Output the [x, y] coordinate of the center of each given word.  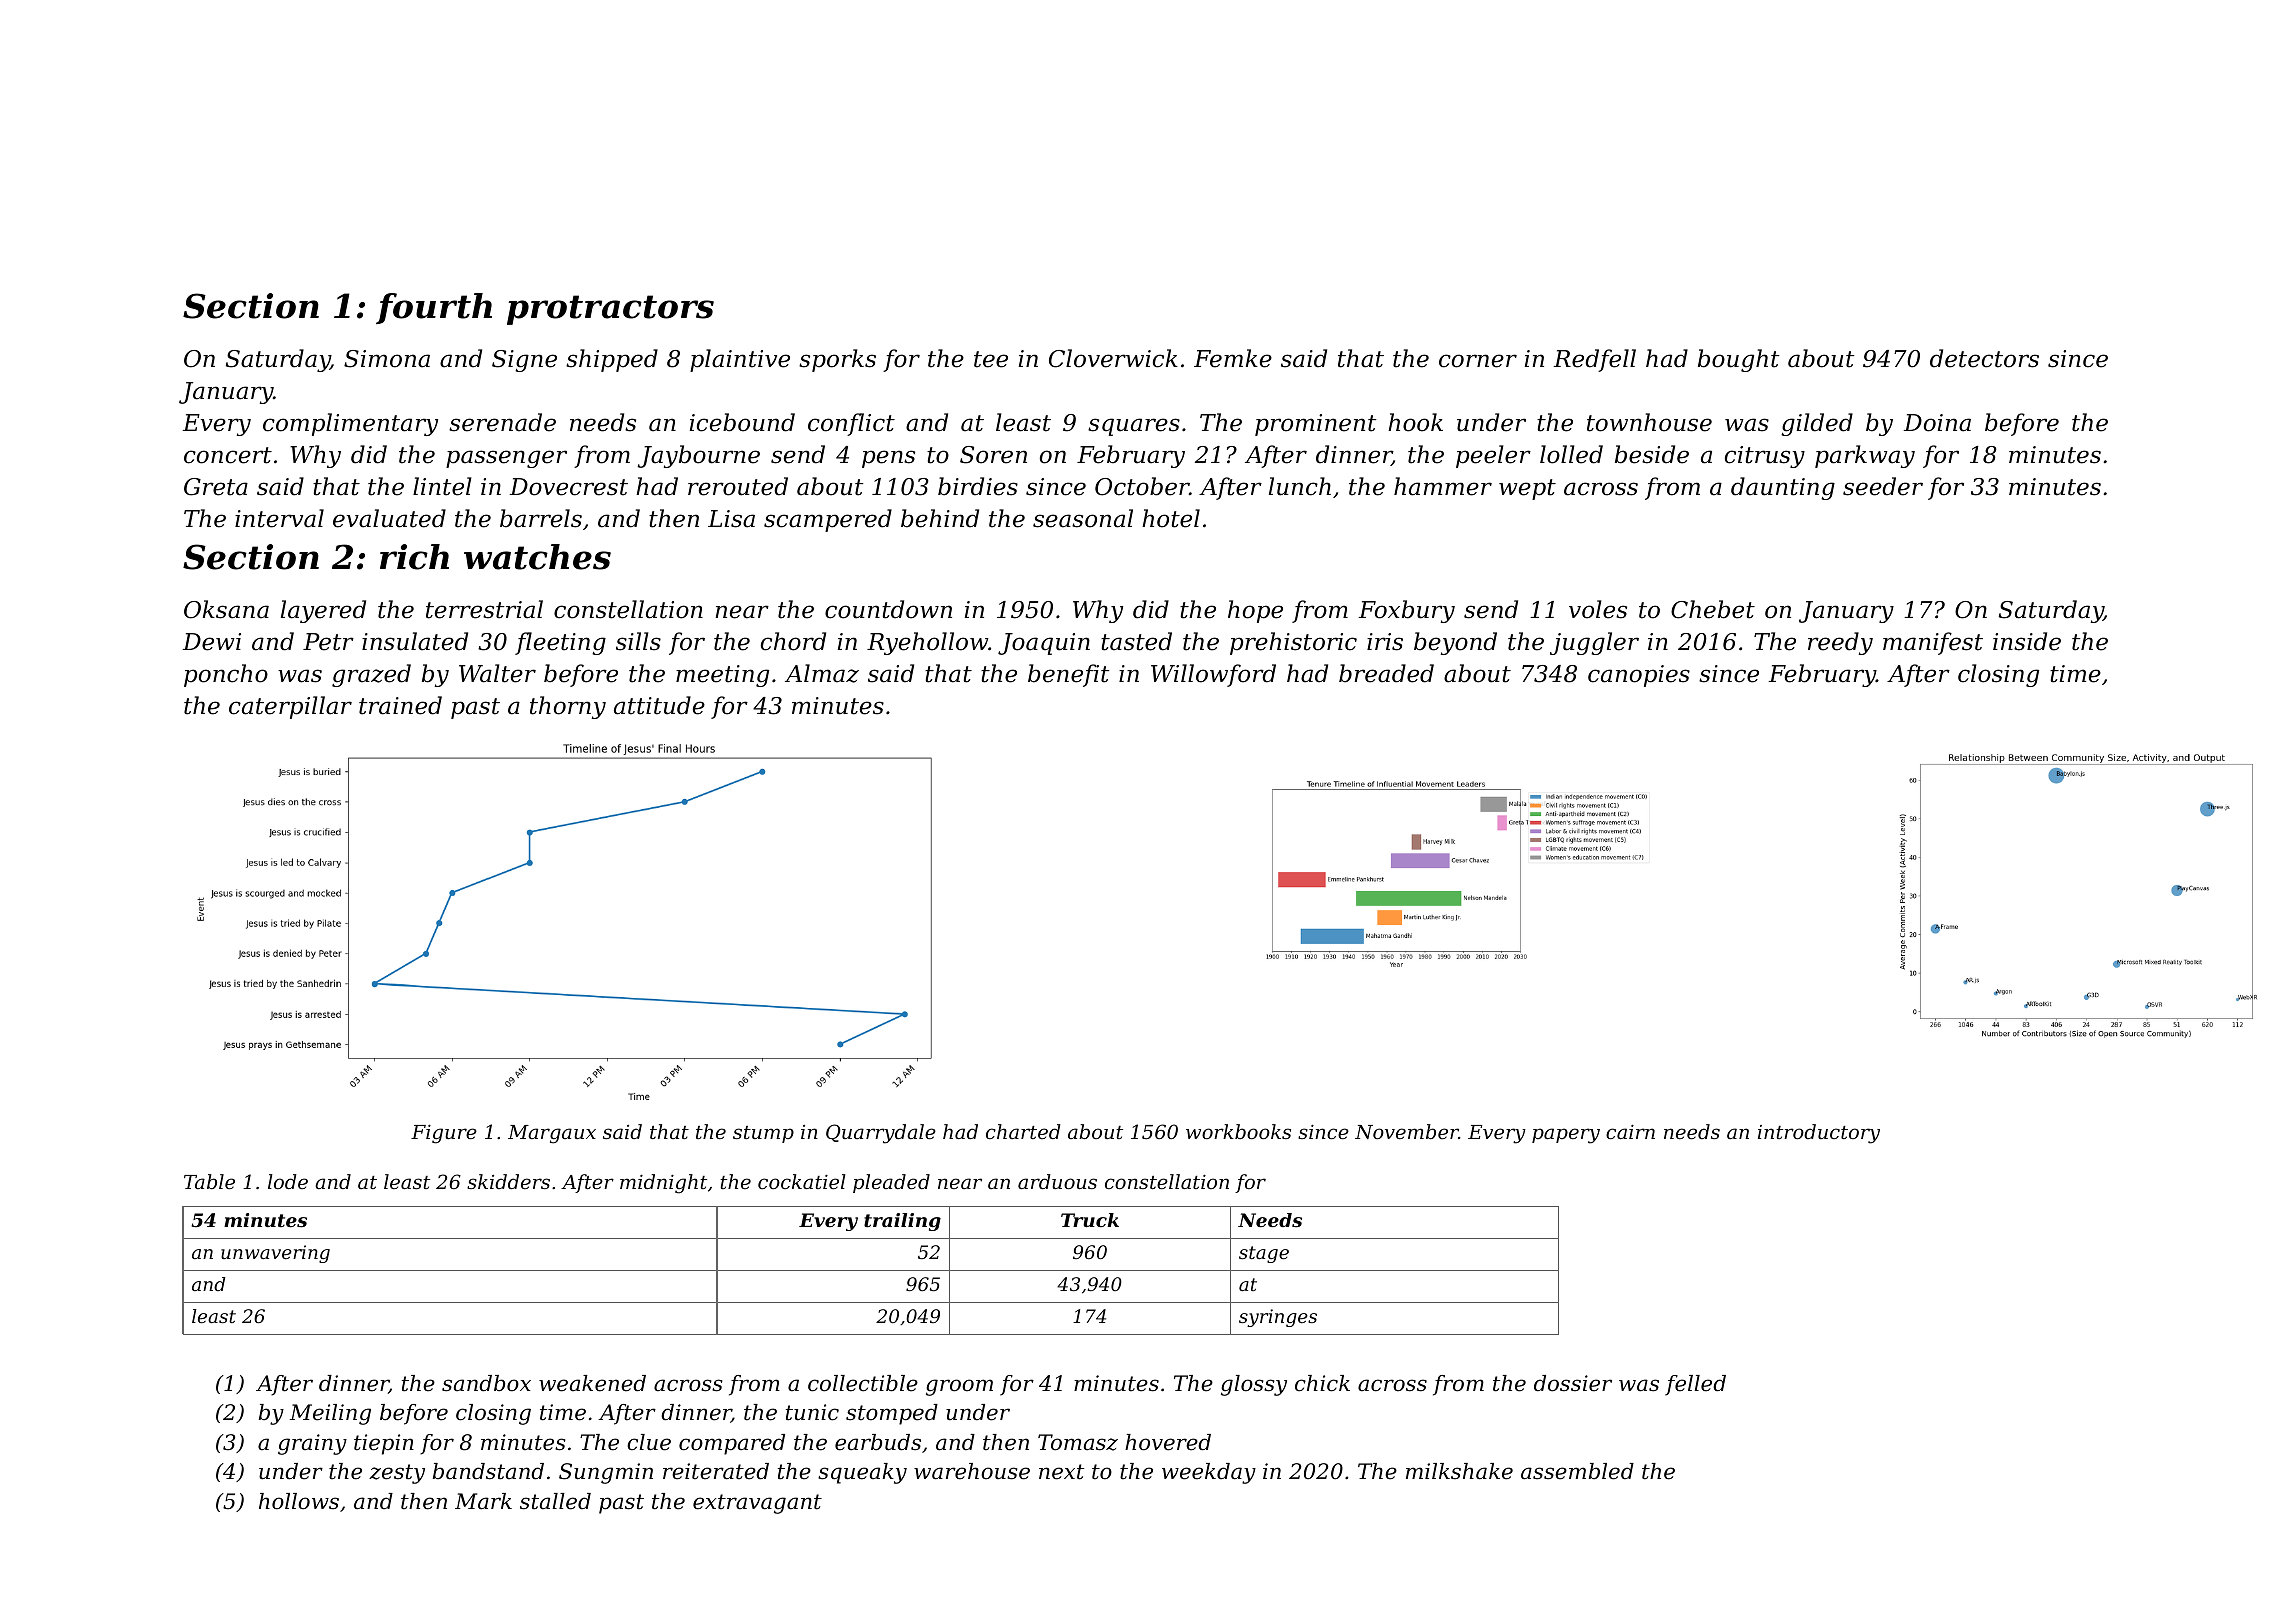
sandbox [486, 1383]
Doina [1937, 423]
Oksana [226, 609]
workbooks [1238, 1131]
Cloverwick [1113, 358]
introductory [1819, 1134]
